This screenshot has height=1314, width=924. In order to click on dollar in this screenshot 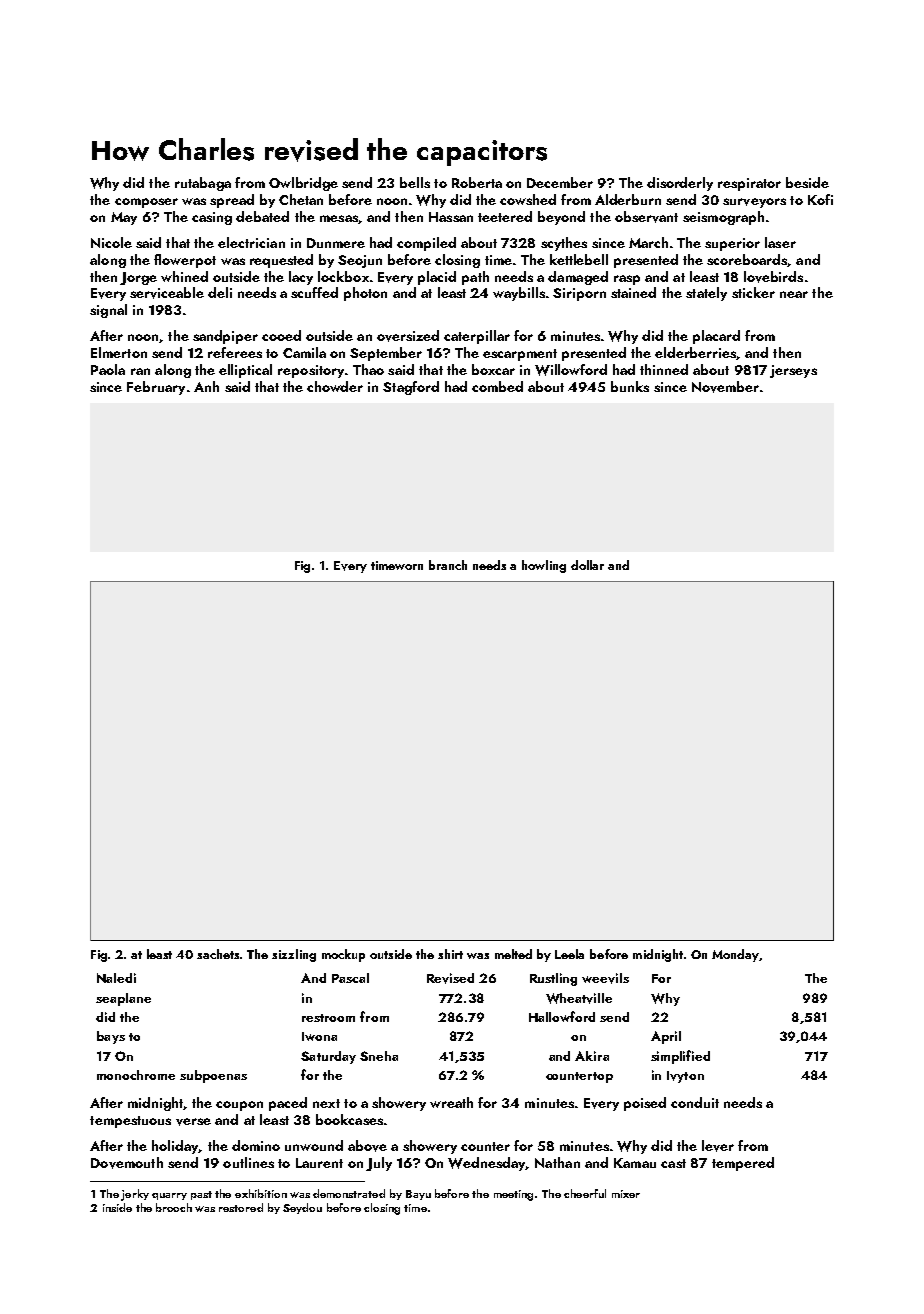, I will do `click(587, 565)`.
